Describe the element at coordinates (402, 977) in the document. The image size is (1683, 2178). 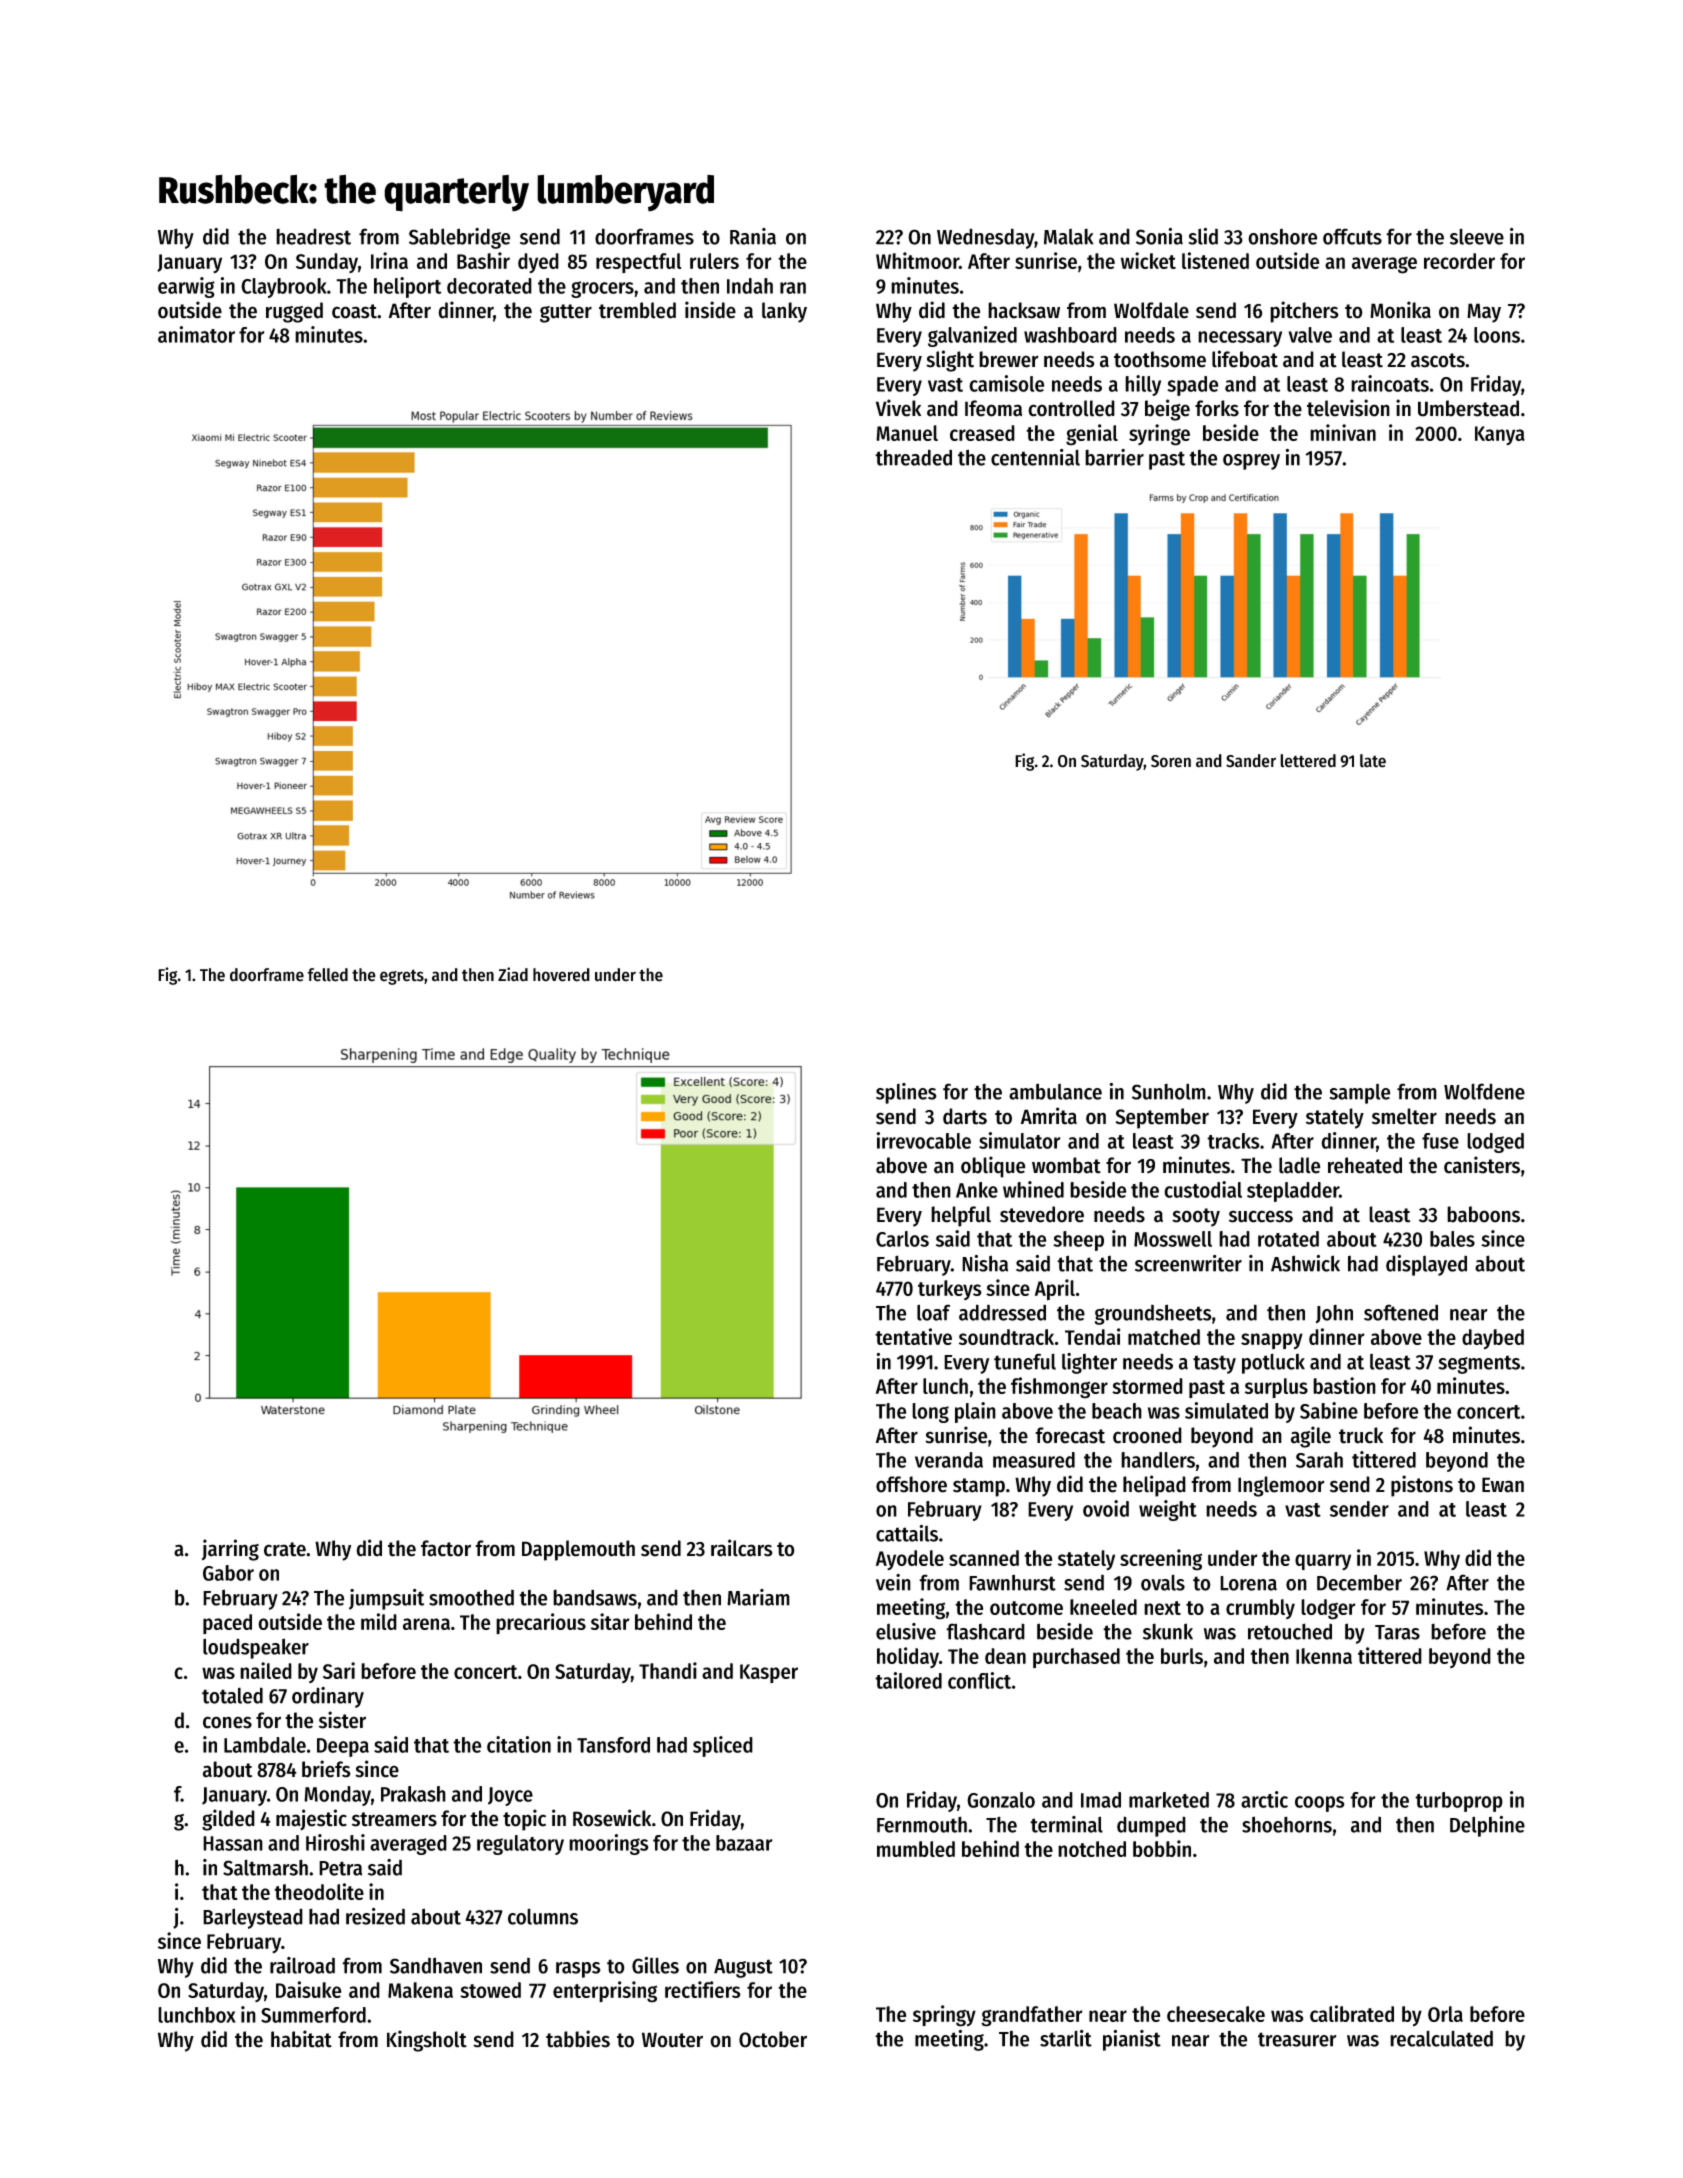
I see `egrets` at that location.
